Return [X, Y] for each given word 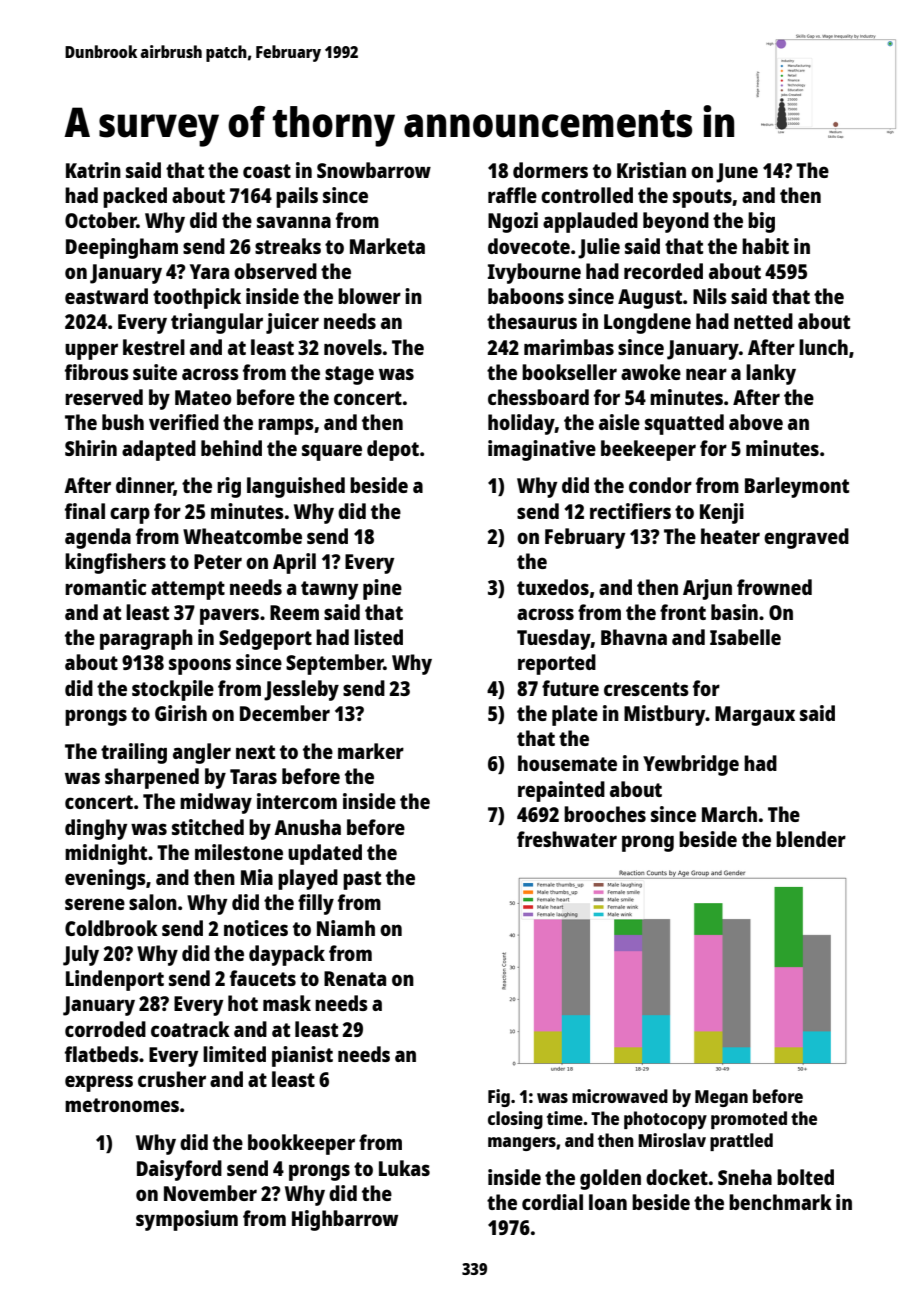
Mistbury [665, 715]
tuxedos [553, 587]
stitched [208, 827]
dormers [550, 170]
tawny [330, 590]
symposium [187, 1220]
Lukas [404, 1168]
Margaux [755, 716]
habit [765, 246]
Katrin [93, 170]
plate [575, 715]
